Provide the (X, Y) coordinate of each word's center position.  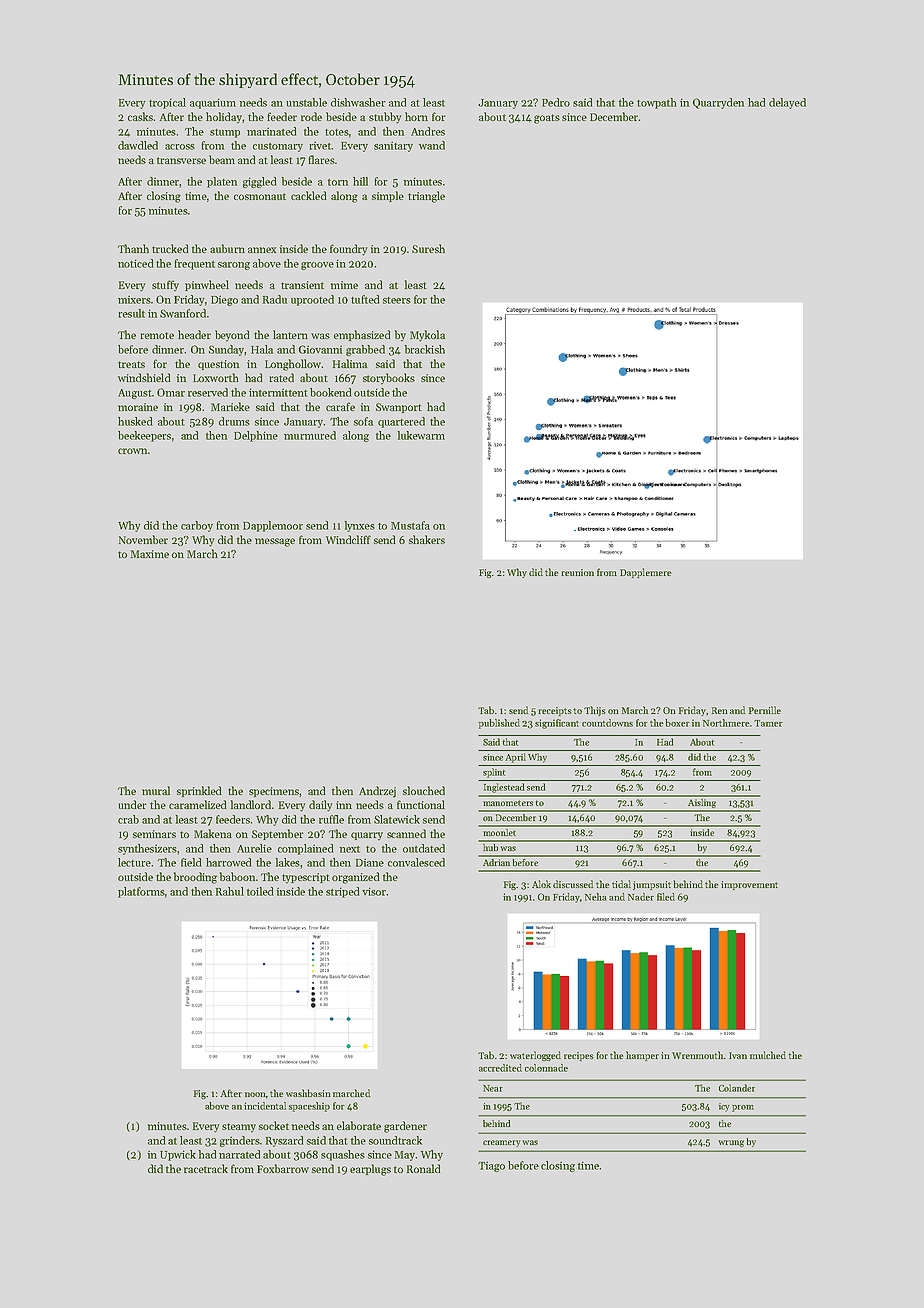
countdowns (607, 723)
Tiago (491, 1166)
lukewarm (421, 435)
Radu (275, 299)
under (133, 804)
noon (255, 1094)
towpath (656, 103)
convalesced (416, 862)
